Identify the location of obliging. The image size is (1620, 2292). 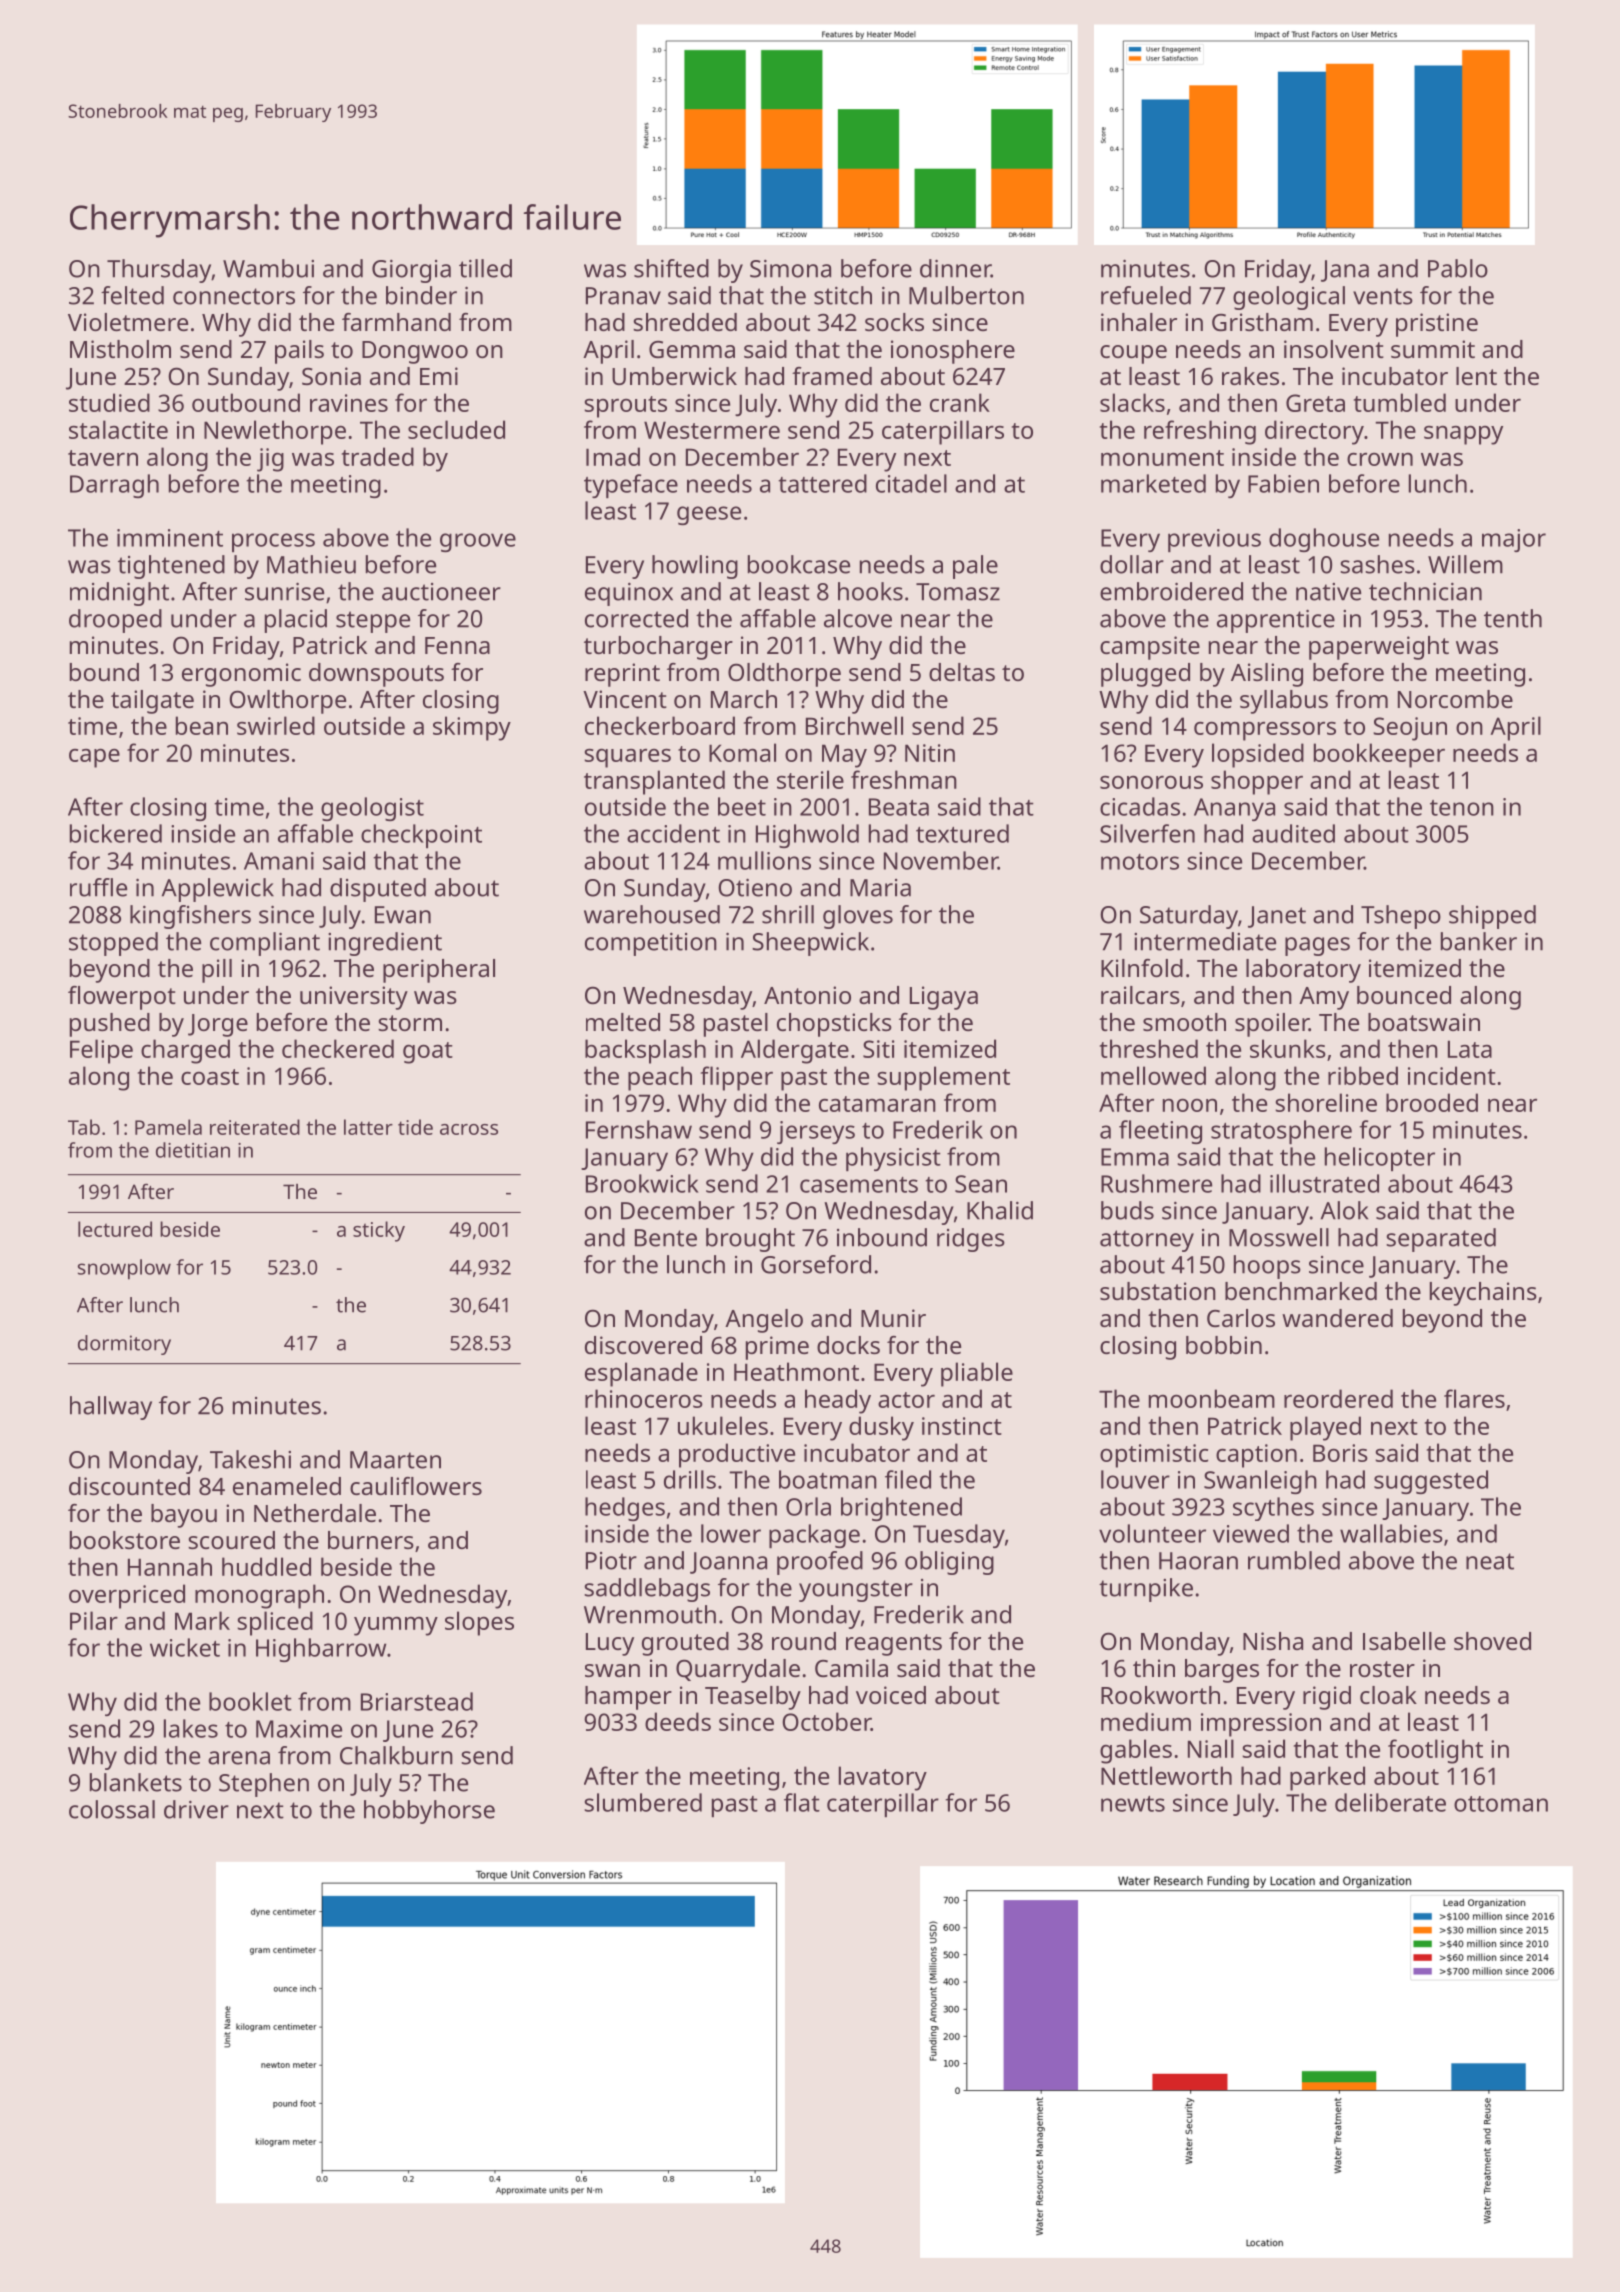
(949, 1563).
